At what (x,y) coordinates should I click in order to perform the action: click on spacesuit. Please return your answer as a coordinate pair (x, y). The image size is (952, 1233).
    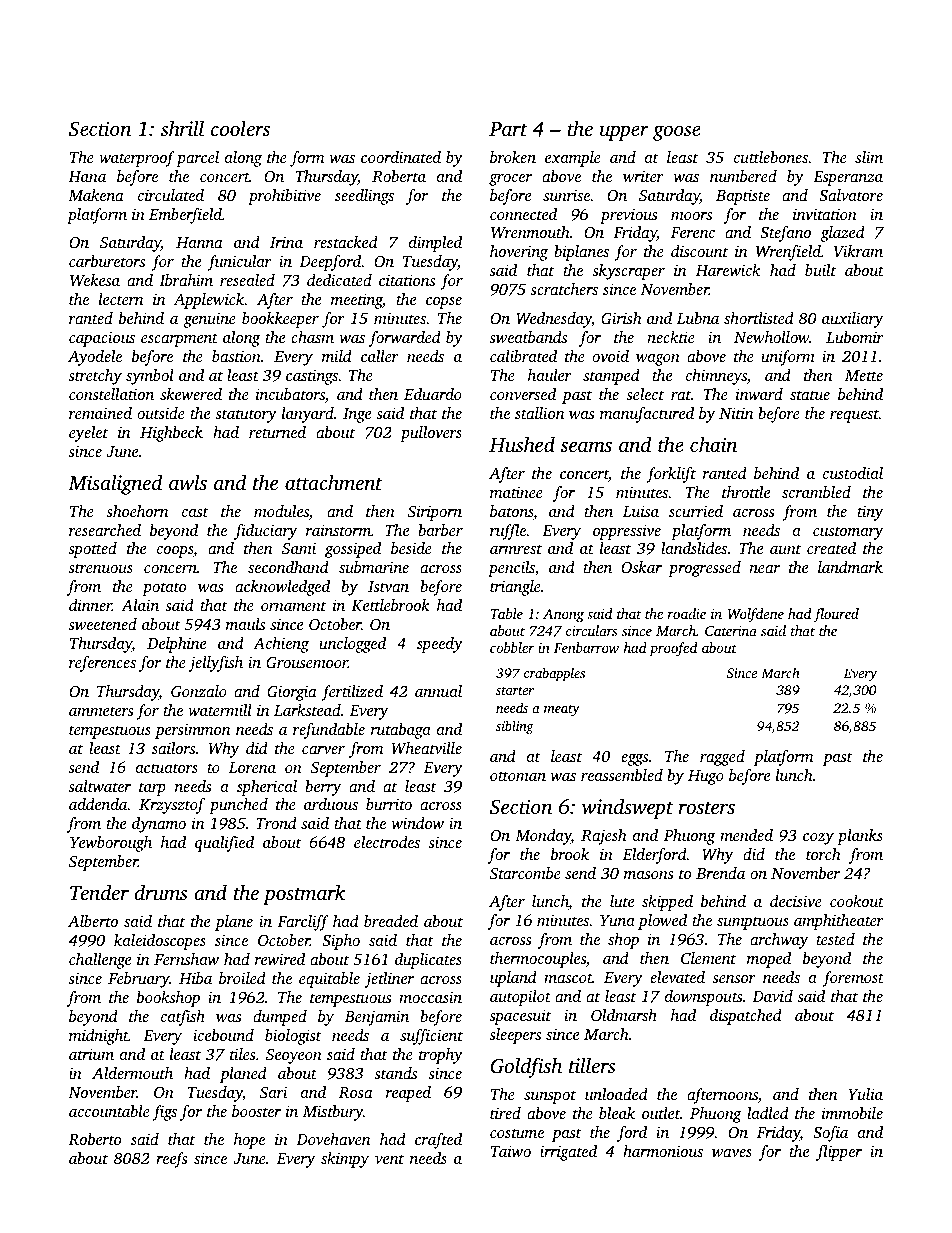
    Looking at the image, I should click on (520, 1017).
